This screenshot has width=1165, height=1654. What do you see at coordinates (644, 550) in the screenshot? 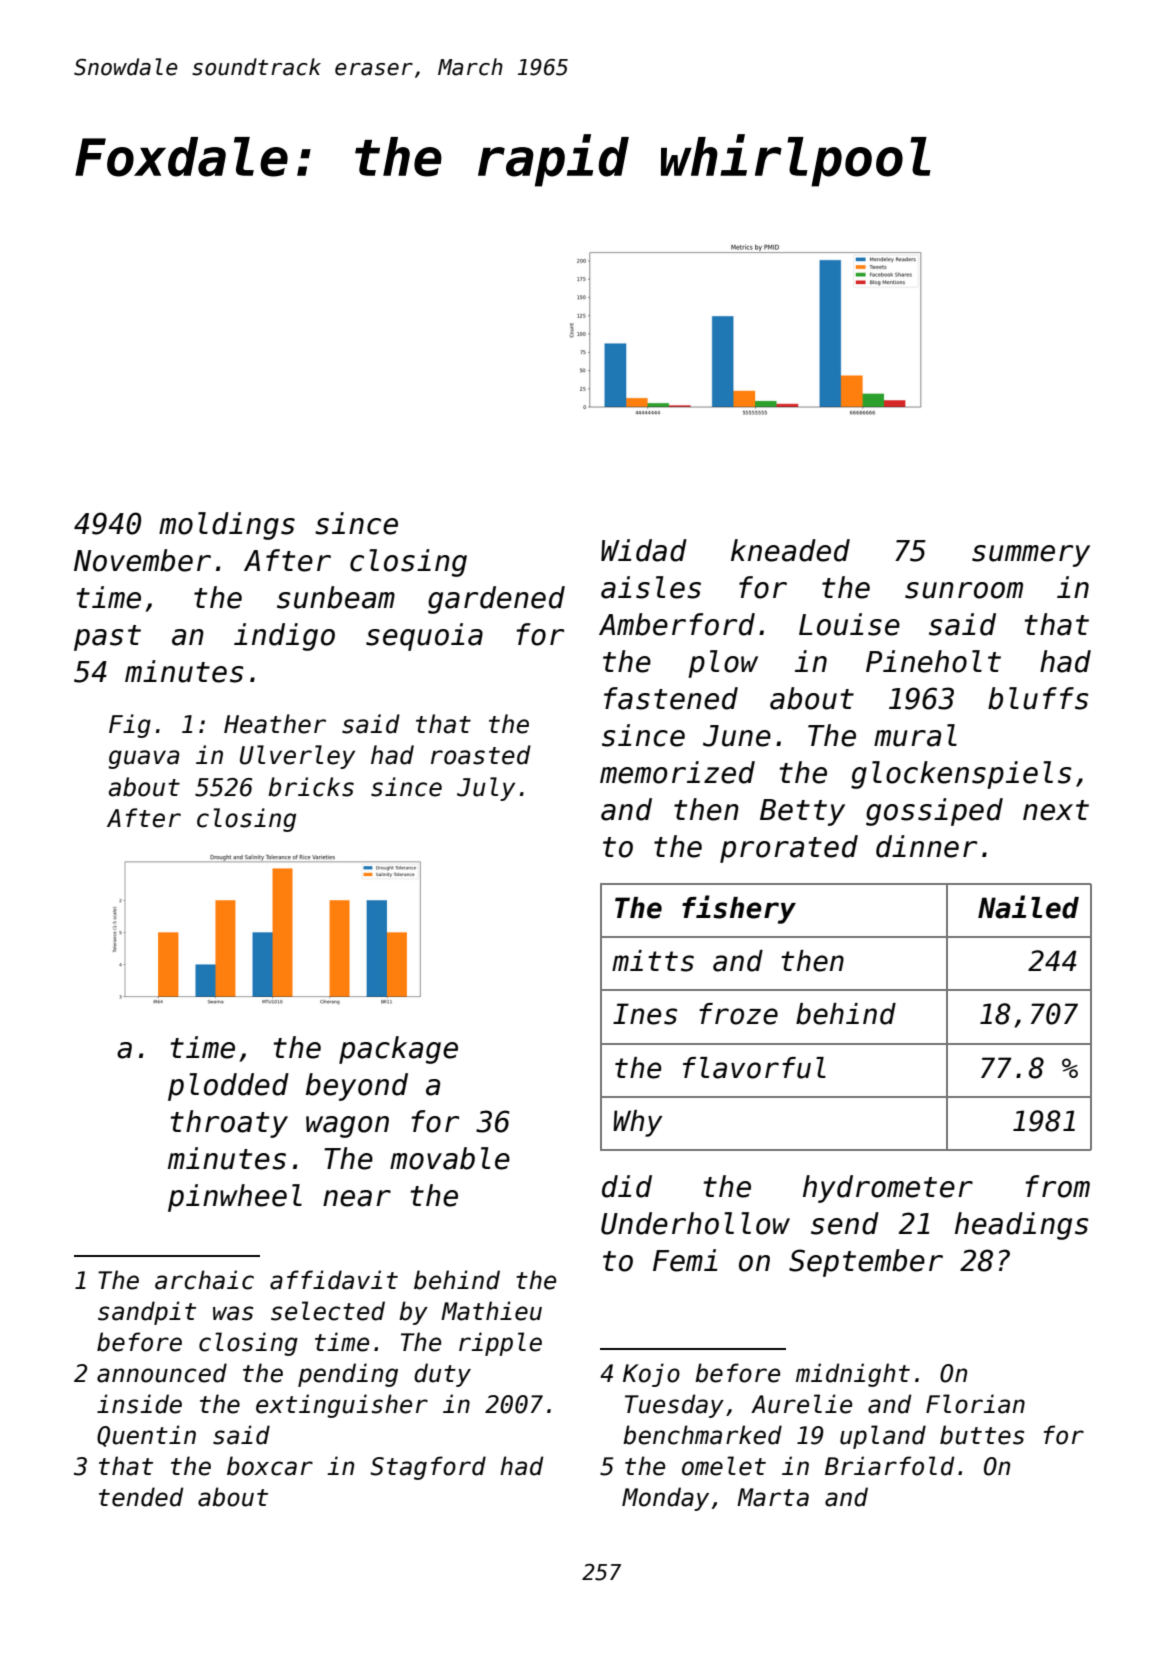
I see `Widad` at bounding box center [644, 550].
